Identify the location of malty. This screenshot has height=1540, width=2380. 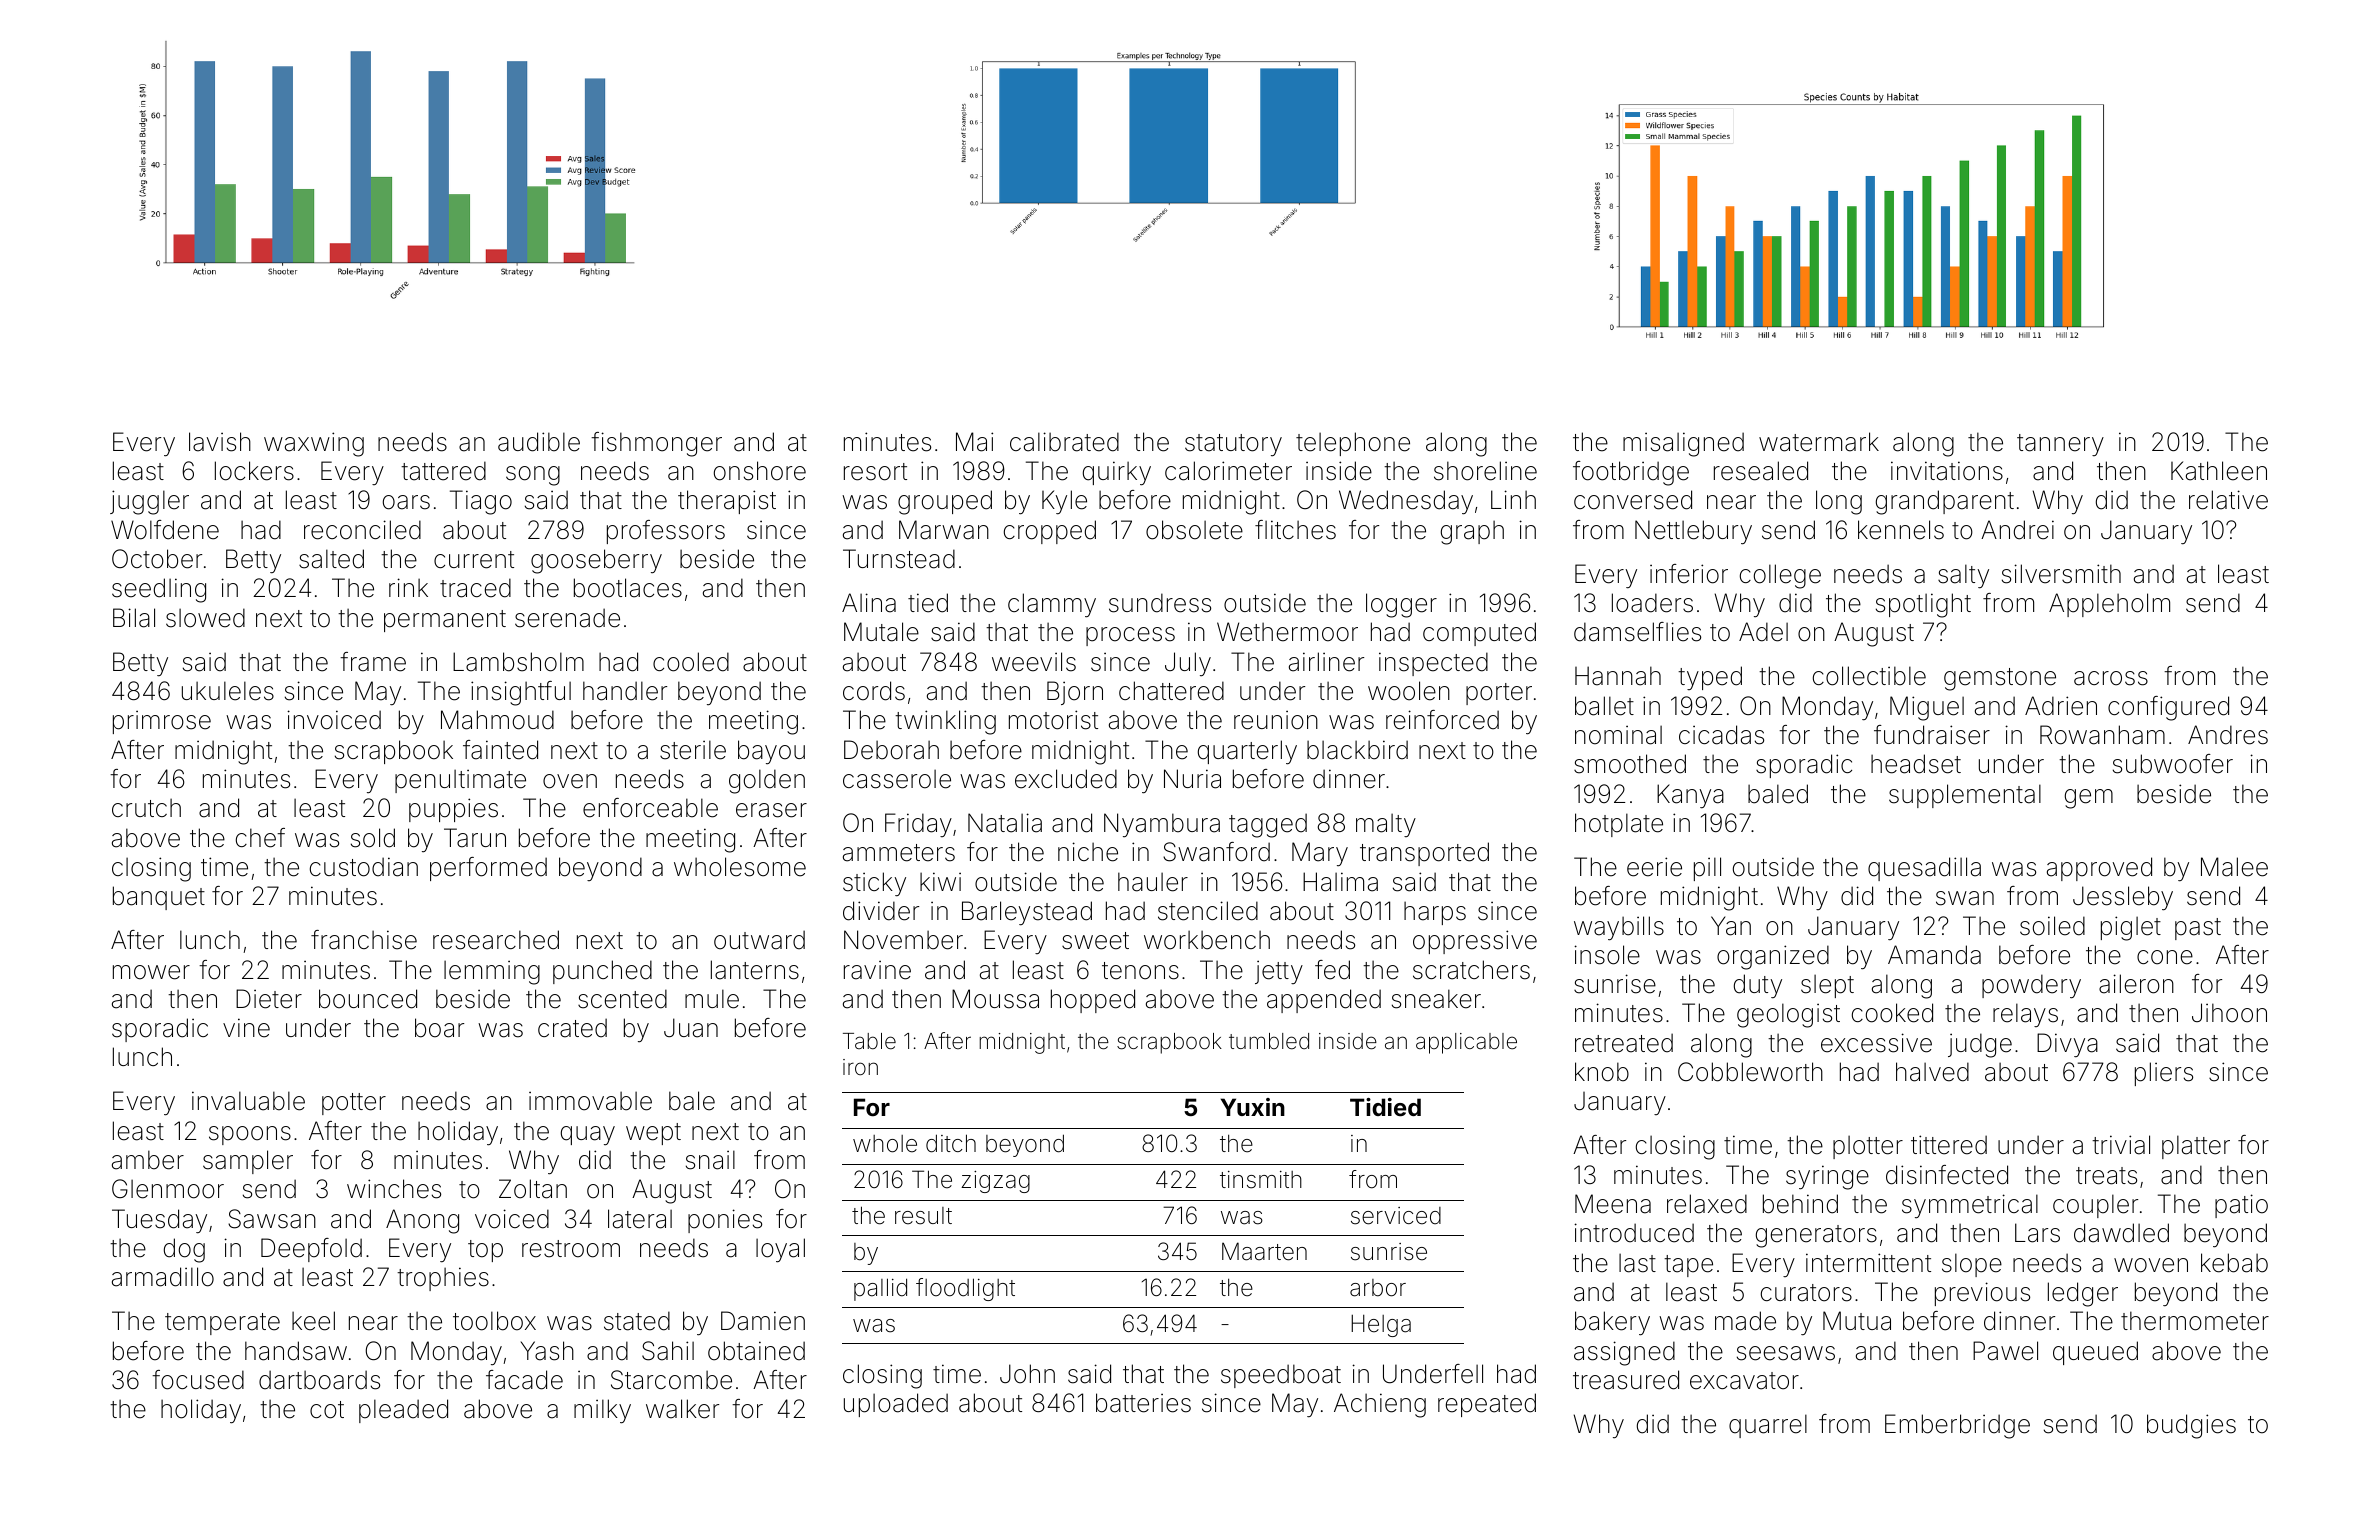
(1386, 825).
